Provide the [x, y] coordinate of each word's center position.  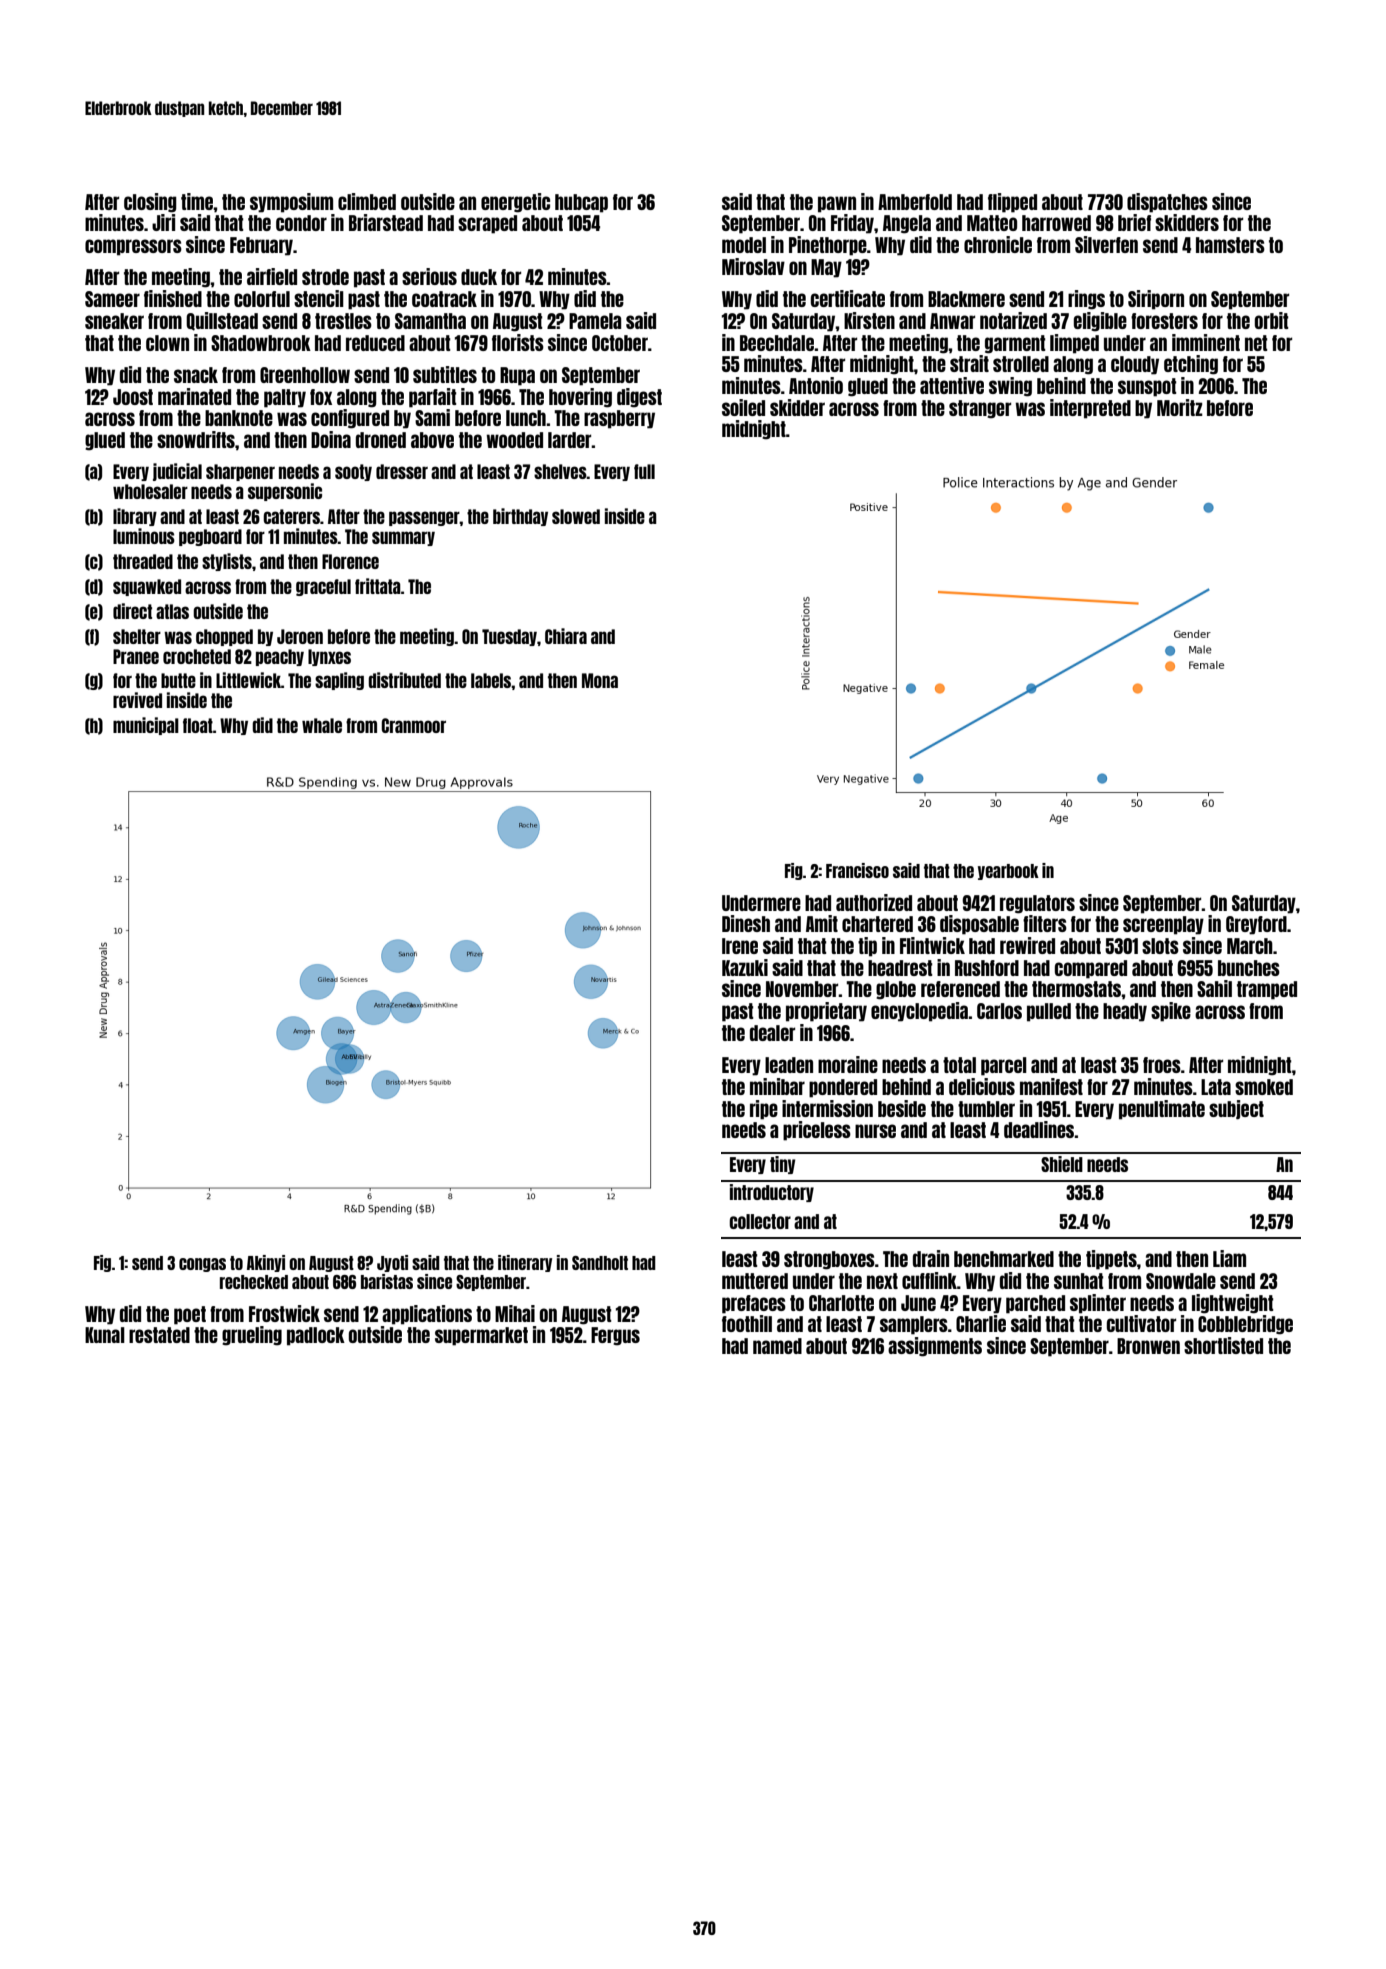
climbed [367, 201]
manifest [1051, 1086]
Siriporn [1156, 300]
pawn [837, 204]
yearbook [1008, 872]
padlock [316, 1336]
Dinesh [746, 923]
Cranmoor [413, 725]
